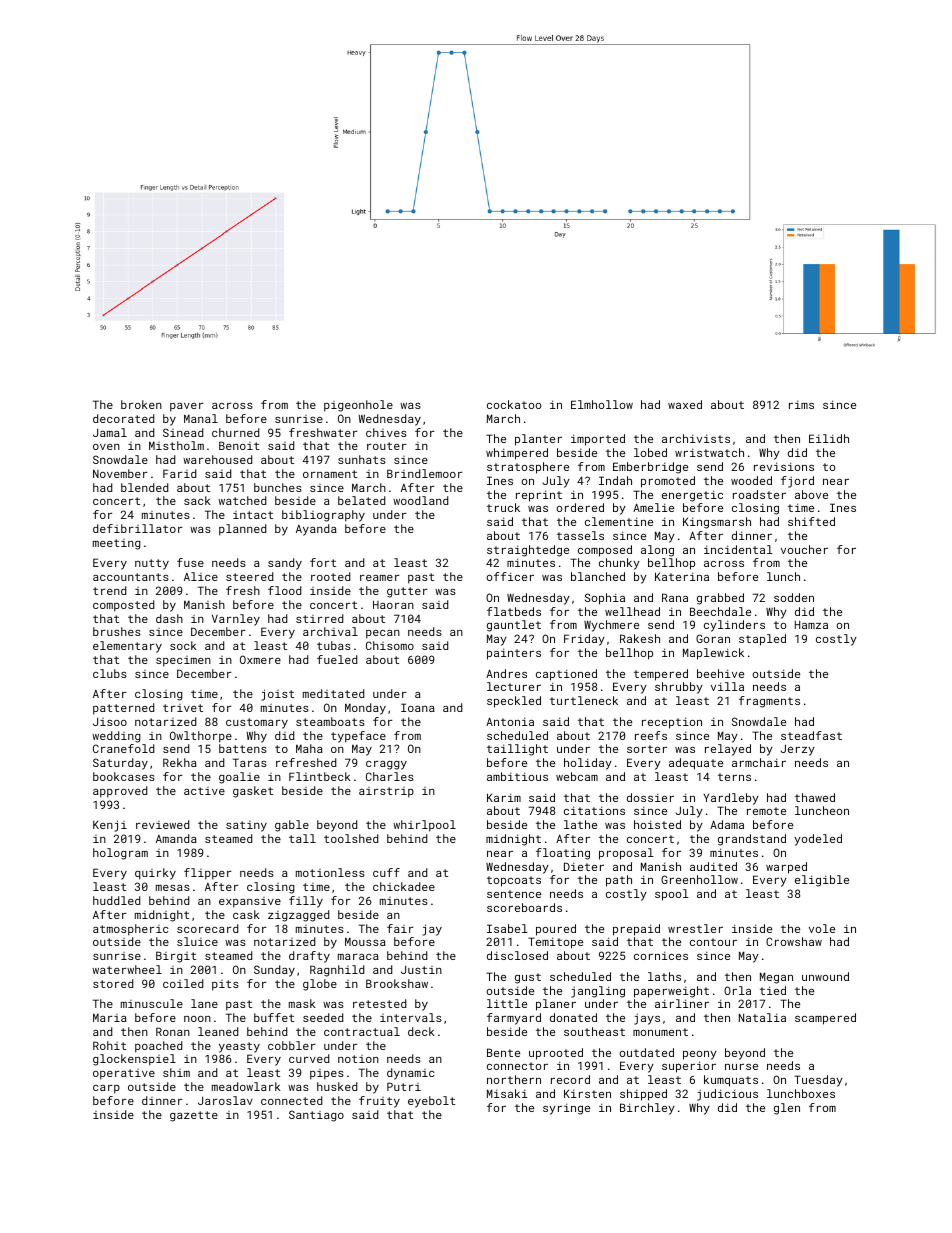 The height and width of the page is (1233, 952). I want to click on syringe, so click(566, 1109).
